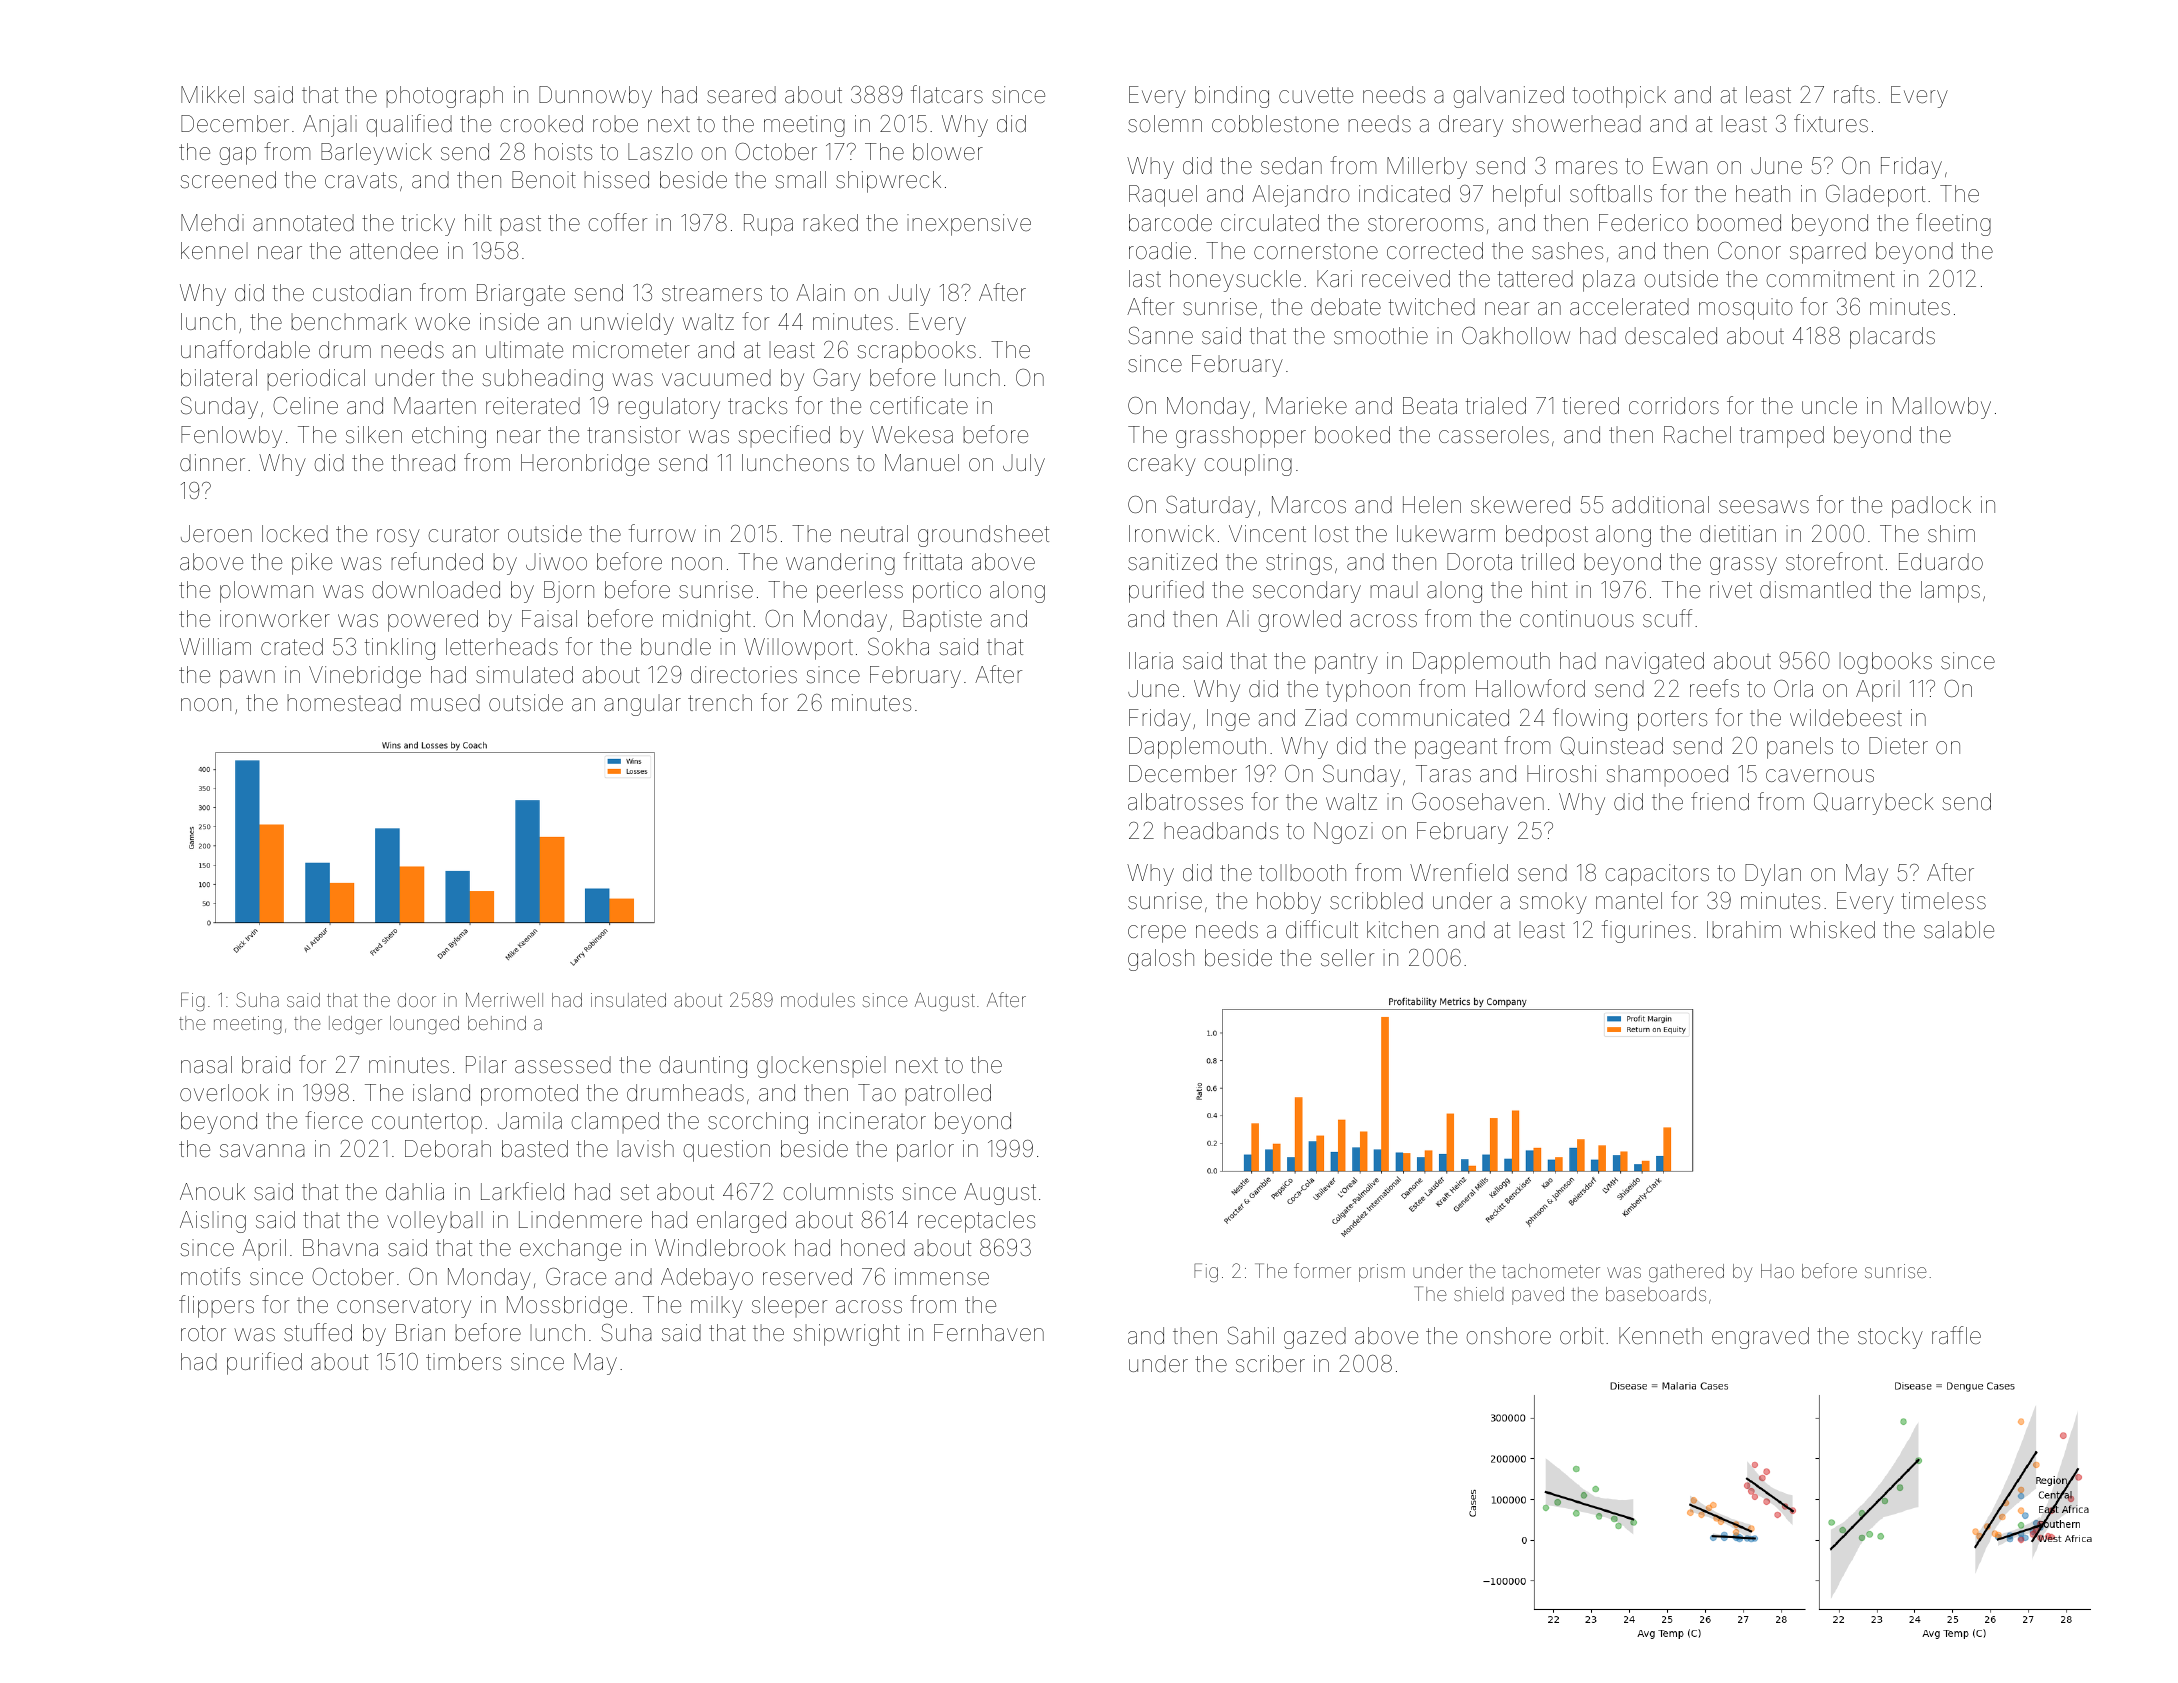 Image resolution: width=2178 pixels, height=1683 pixels. Describe the element at coordinates (266, 592) in the screenshot. I see `plowman` at that location.
